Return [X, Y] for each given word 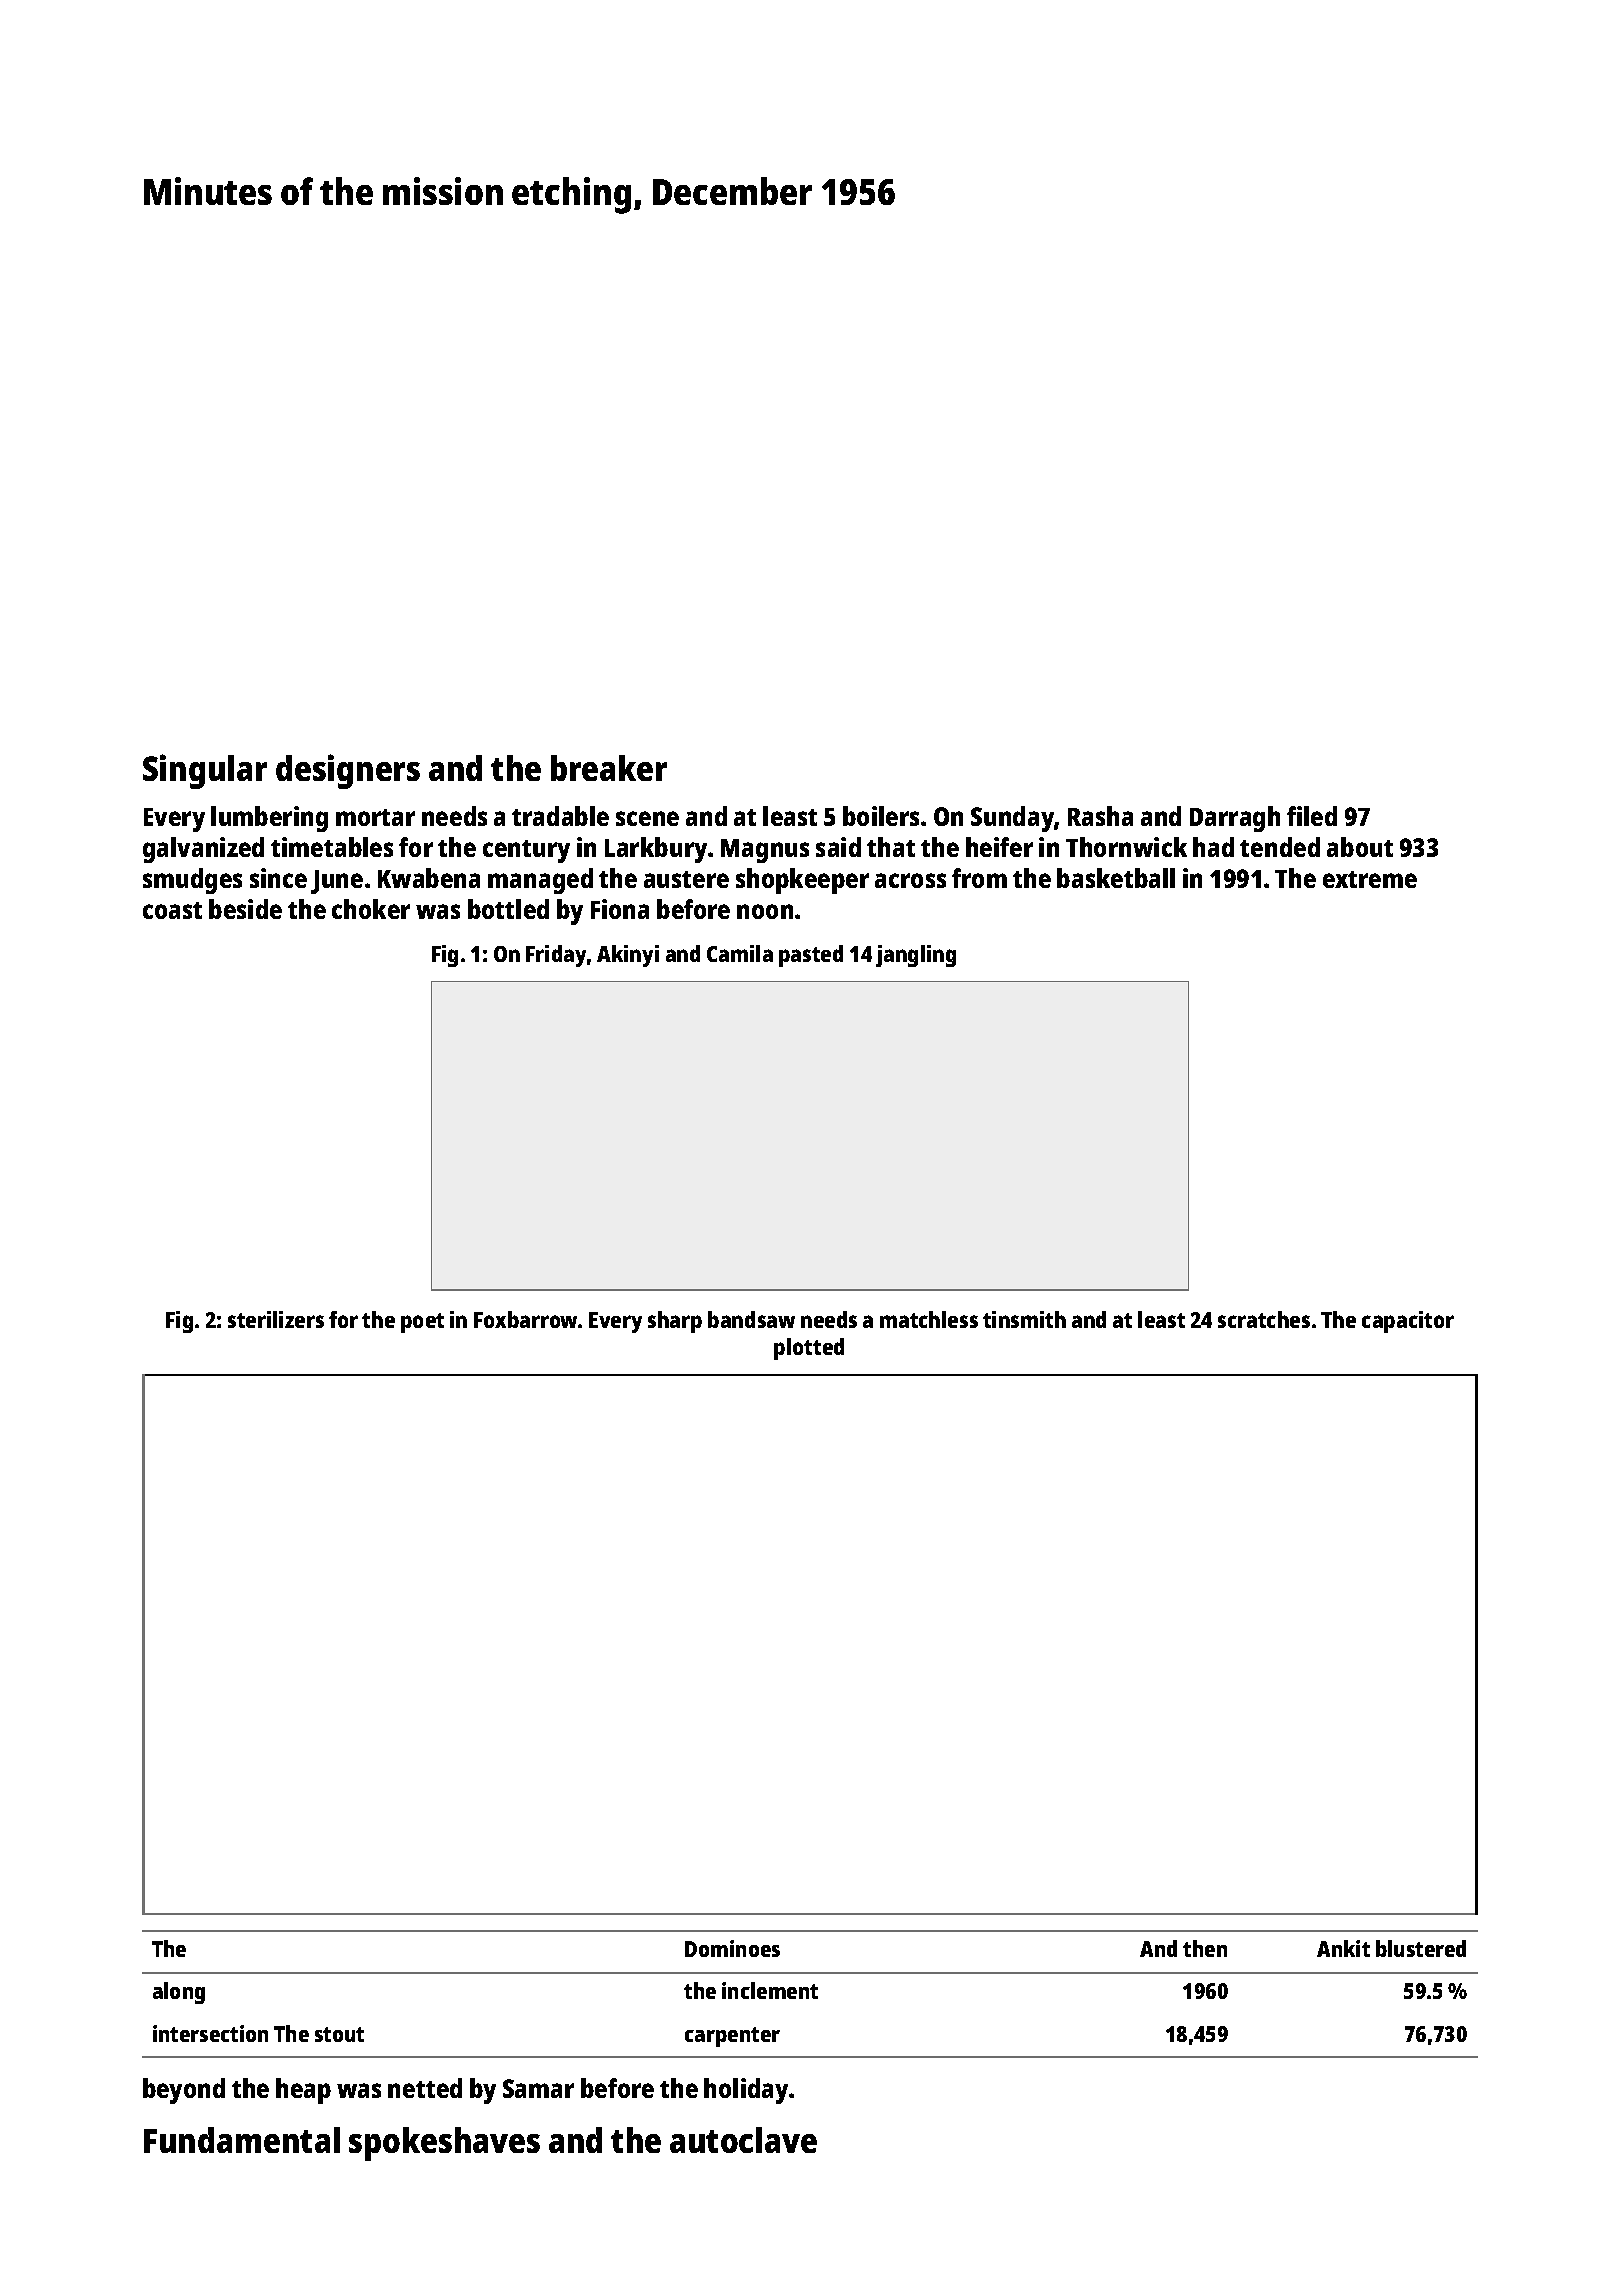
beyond [184, 2091]
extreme [1370, 879]
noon [765, 911]
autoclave [743, 2140]
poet [422, 1323]
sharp [675, 1322]
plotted [809, 1349]
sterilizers [276, 1319]
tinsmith [1024, 1319]
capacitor [1408, 1322]
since [278, 878]
